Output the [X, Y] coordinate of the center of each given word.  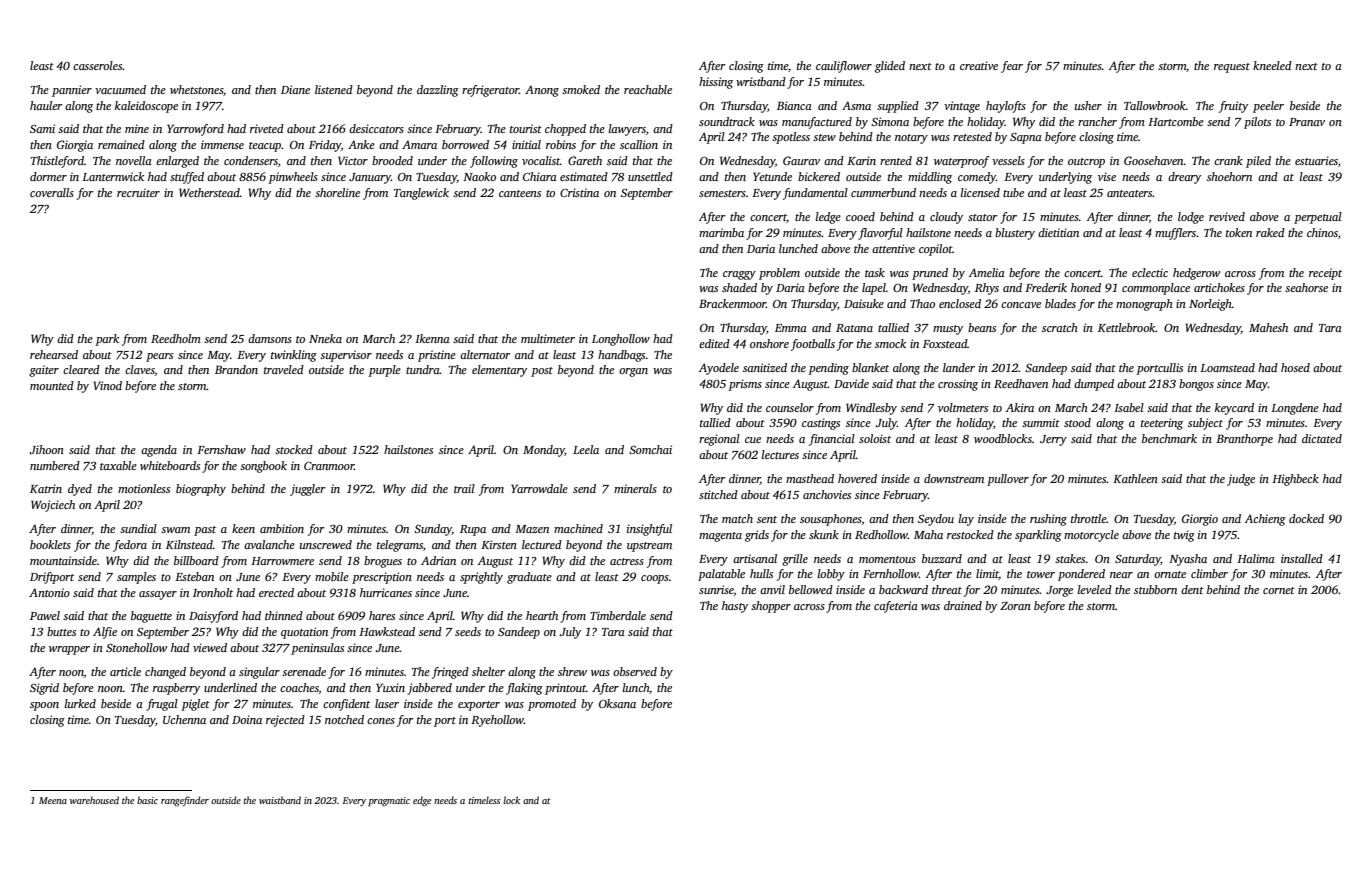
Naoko [479, 176]
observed [635, 671]
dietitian [1058, 232]
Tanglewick [421, 194]
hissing [716, 83]
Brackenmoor [732, 303]
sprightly [481, 578]
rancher [1097, 121]
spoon [44, 706]
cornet [1279, 590]
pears [159, 357]
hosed [1295, 367]
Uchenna [184, 719]
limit [987, 574]
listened [334, 89]
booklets [50, 544]
